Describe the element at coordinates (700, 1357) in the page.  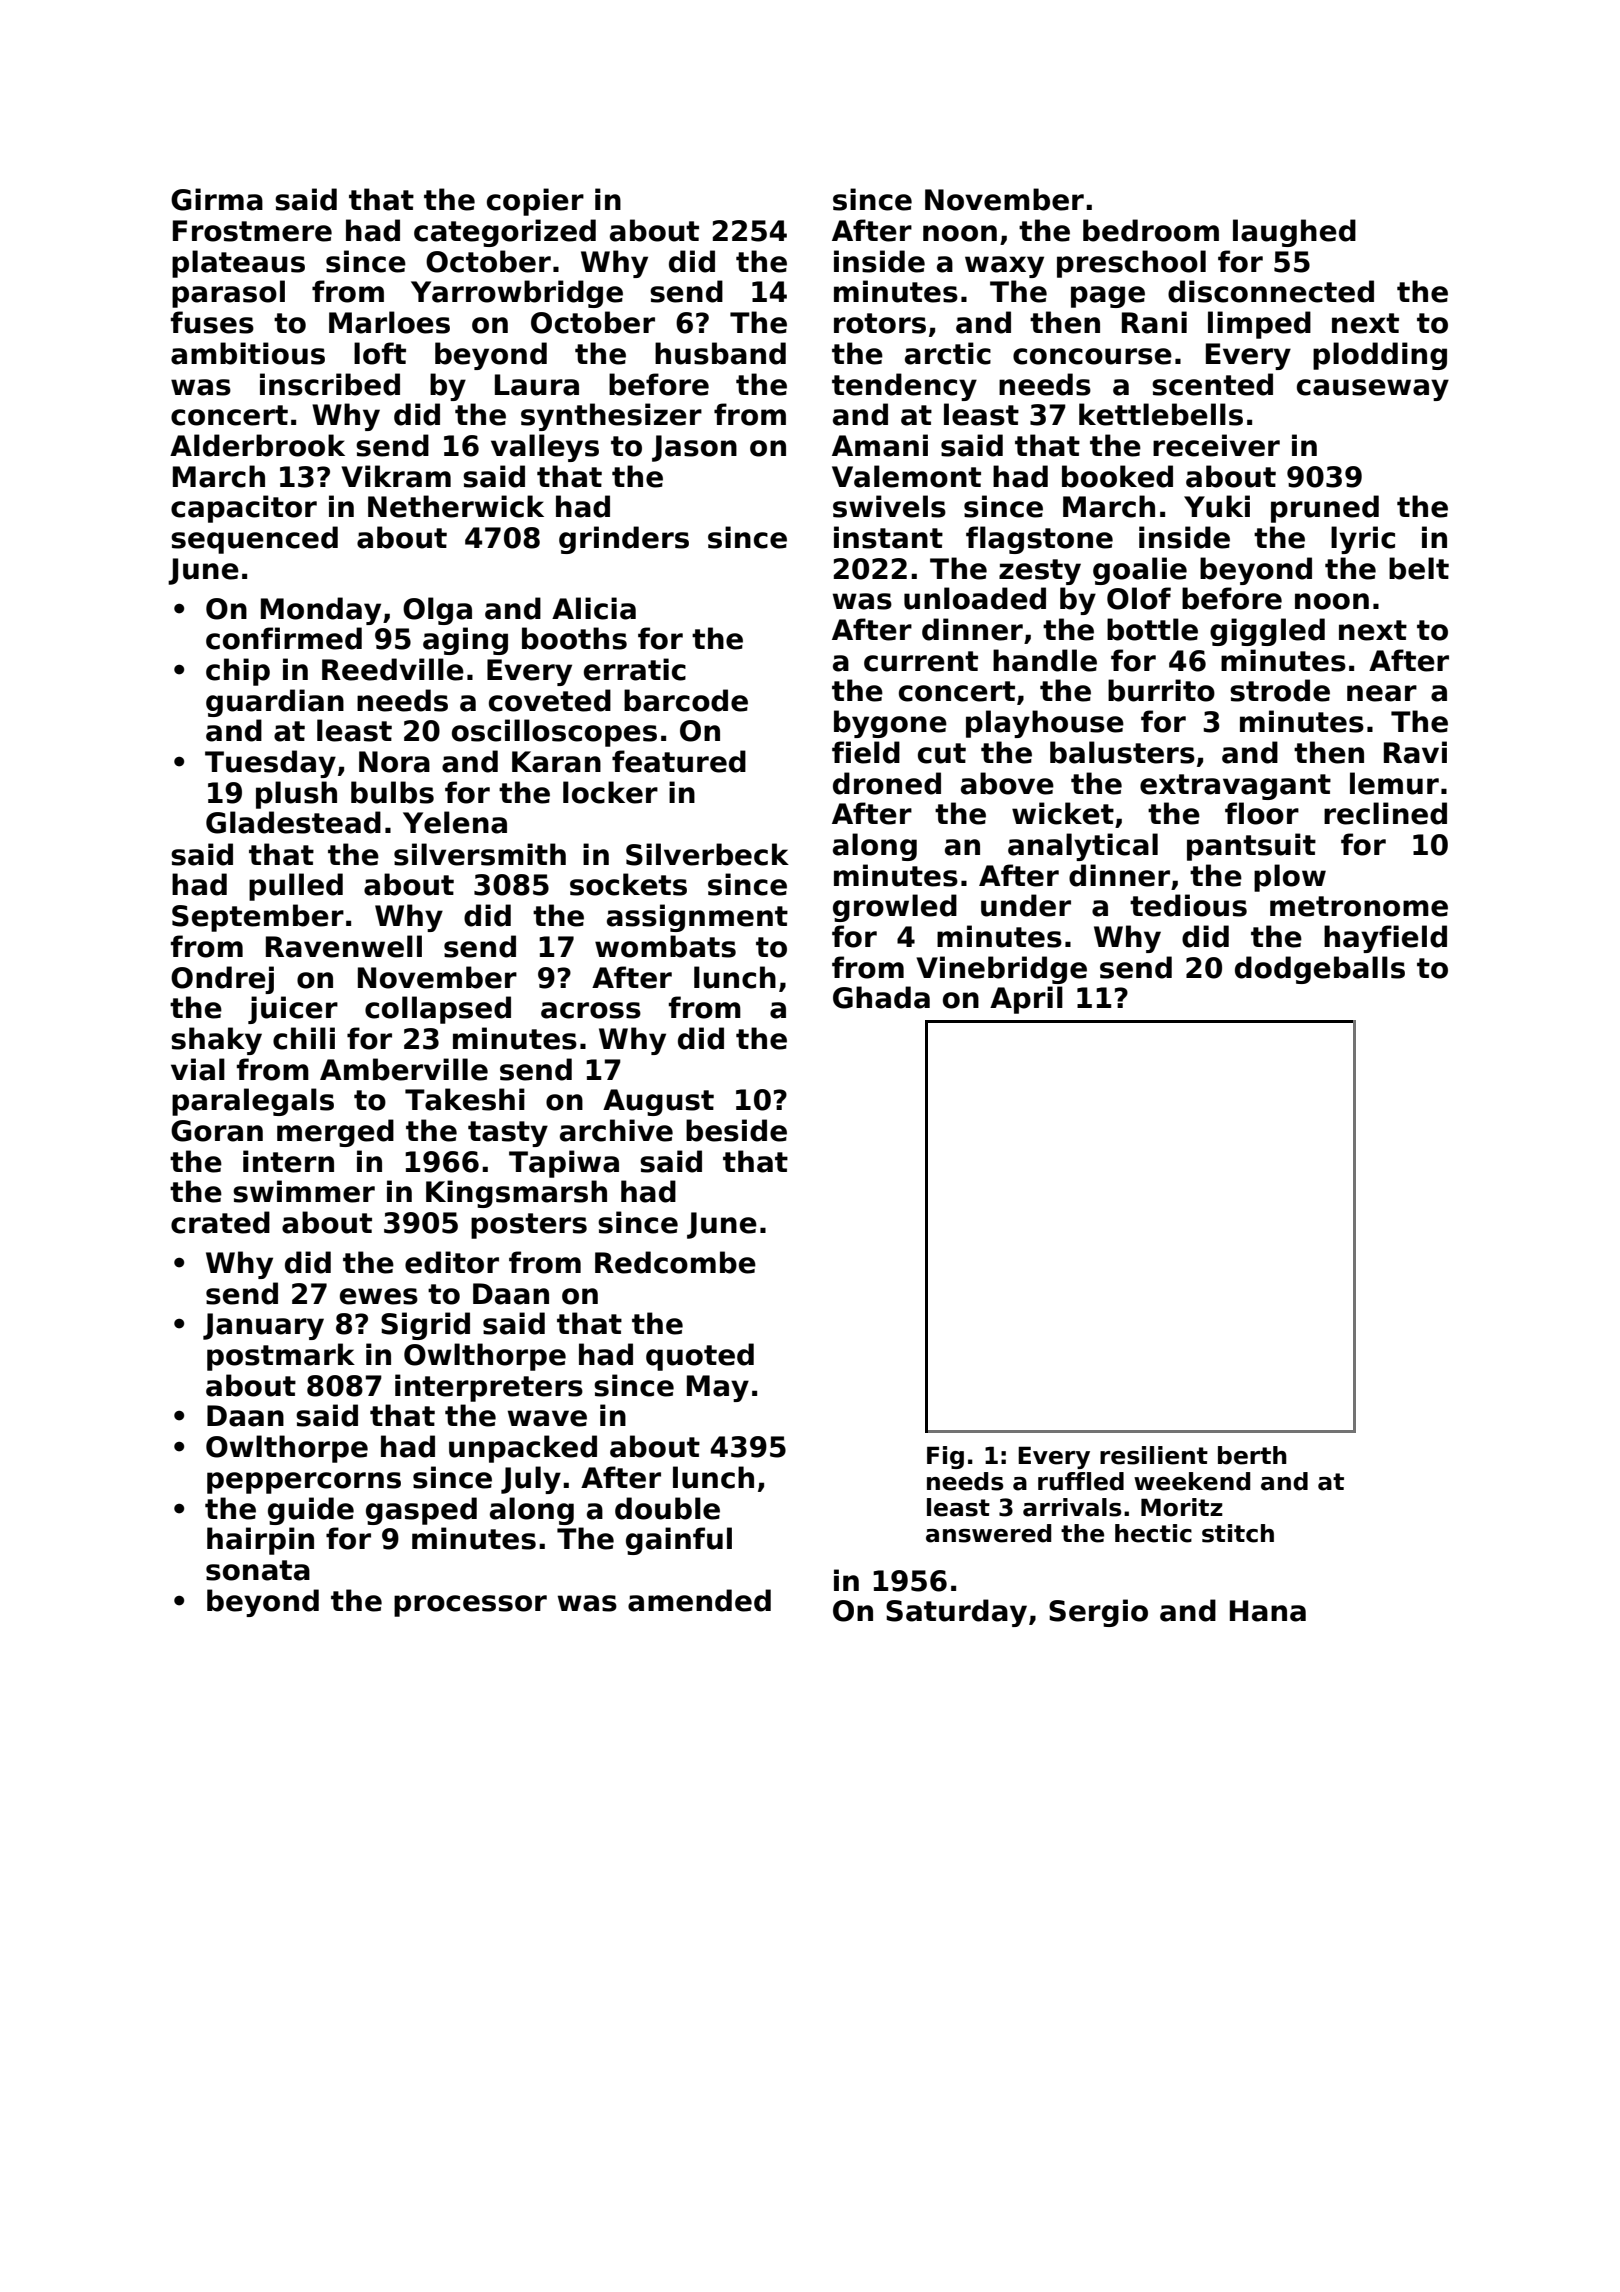
I see `quoted` at that location.
